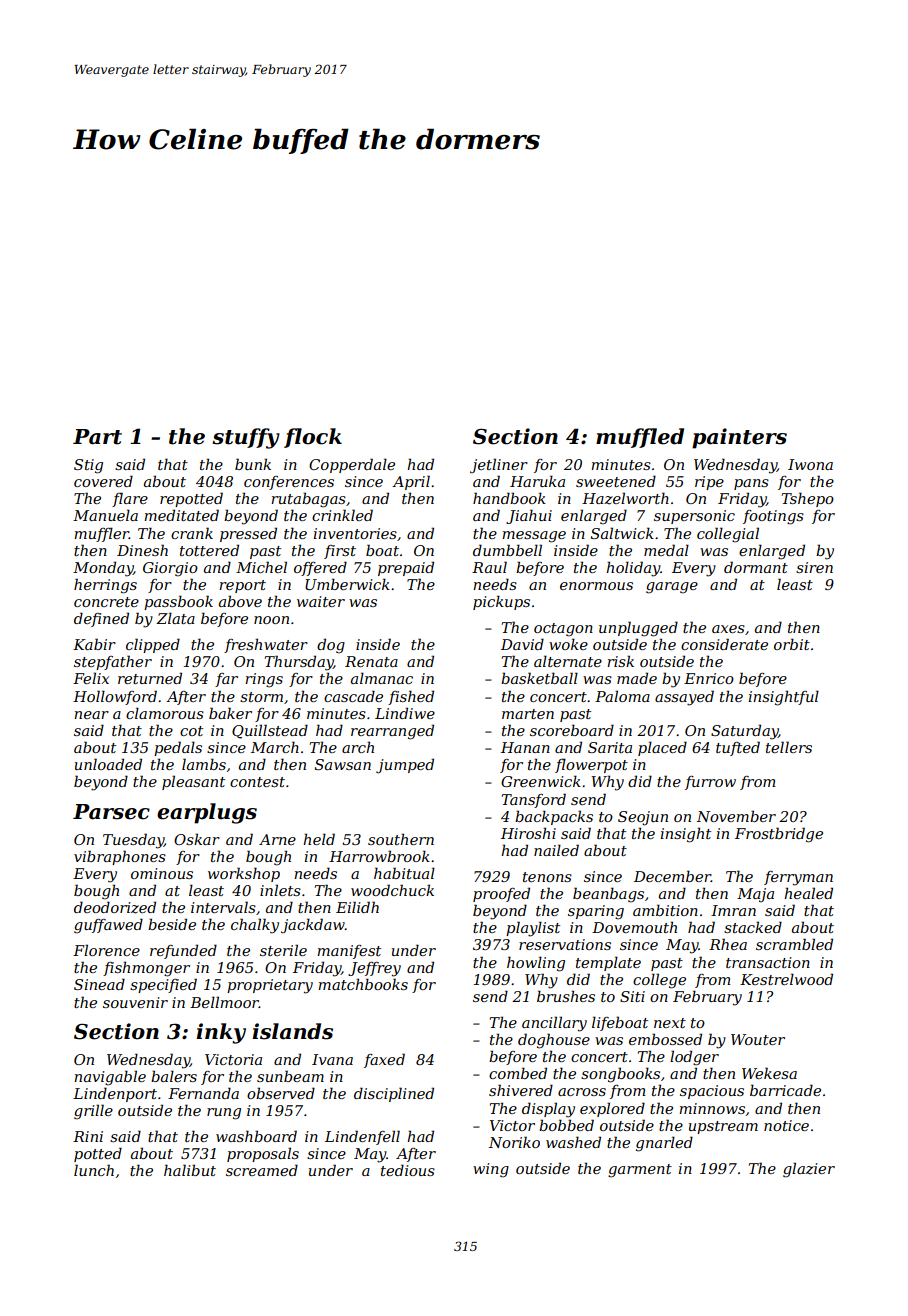 Image resolution: width=908 pixels, height=1316 pixels. Describe the element at coordinates (786, 979) in the screenshot. I see `Kestrelwood` at that location.
